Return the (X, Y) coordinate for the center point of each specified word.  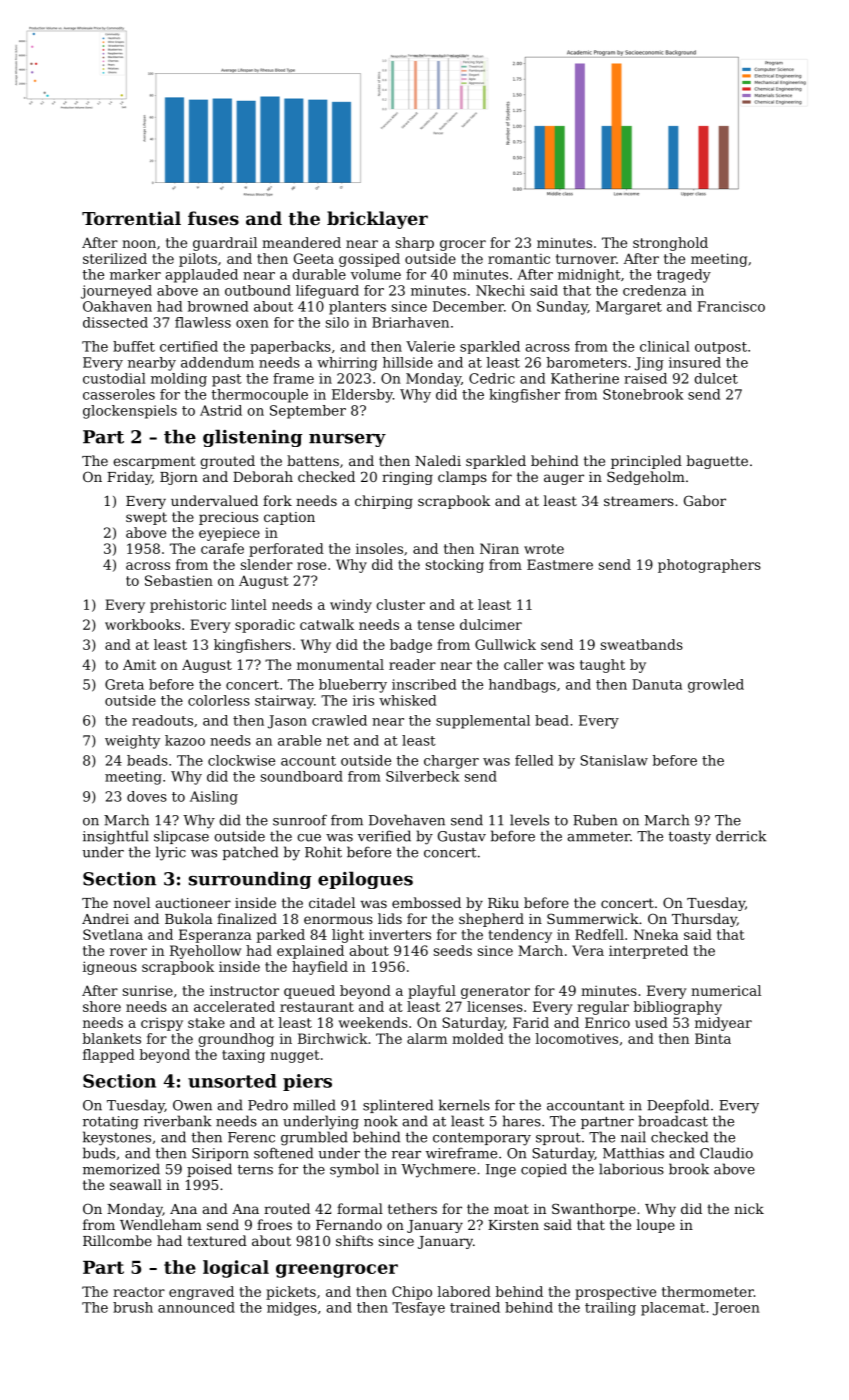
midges (292, 1309)
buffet (134, 346)
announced (196, 1307)
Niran (499, 548)
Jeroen (736, 1309)
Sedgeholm (646, 478)
